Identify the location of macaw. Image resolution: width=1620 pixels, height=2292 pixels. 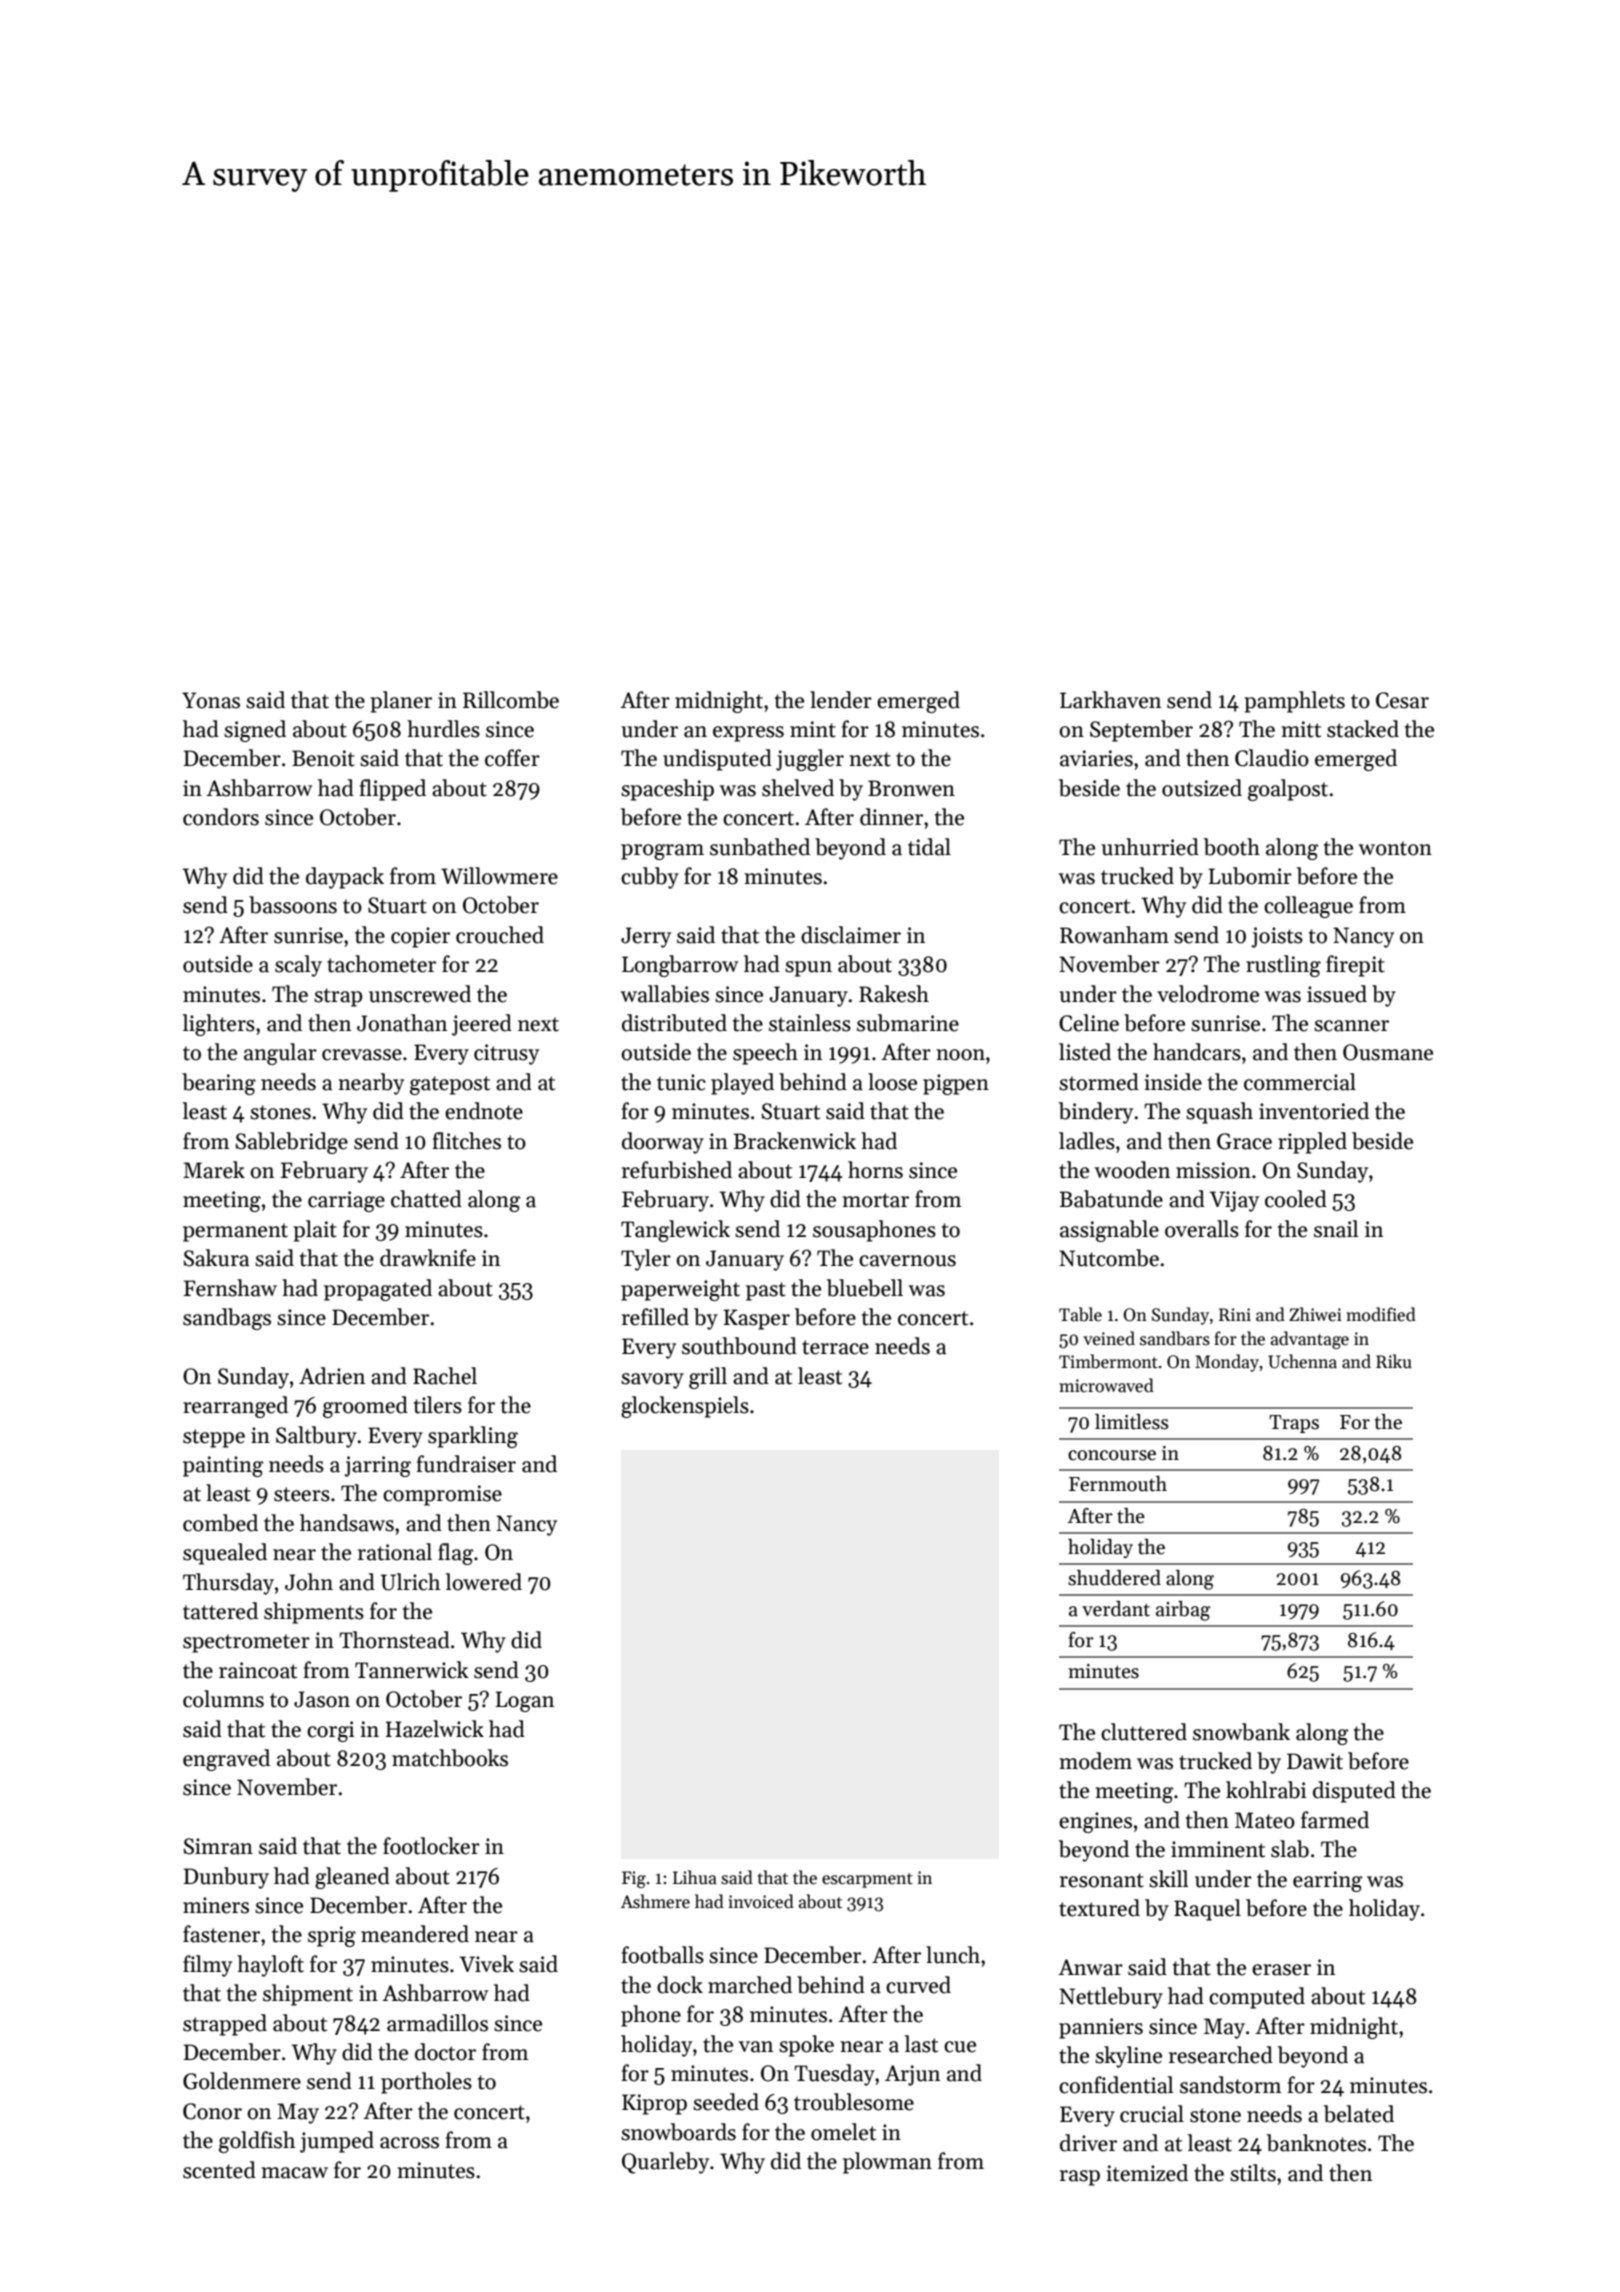
(294, 2173).
